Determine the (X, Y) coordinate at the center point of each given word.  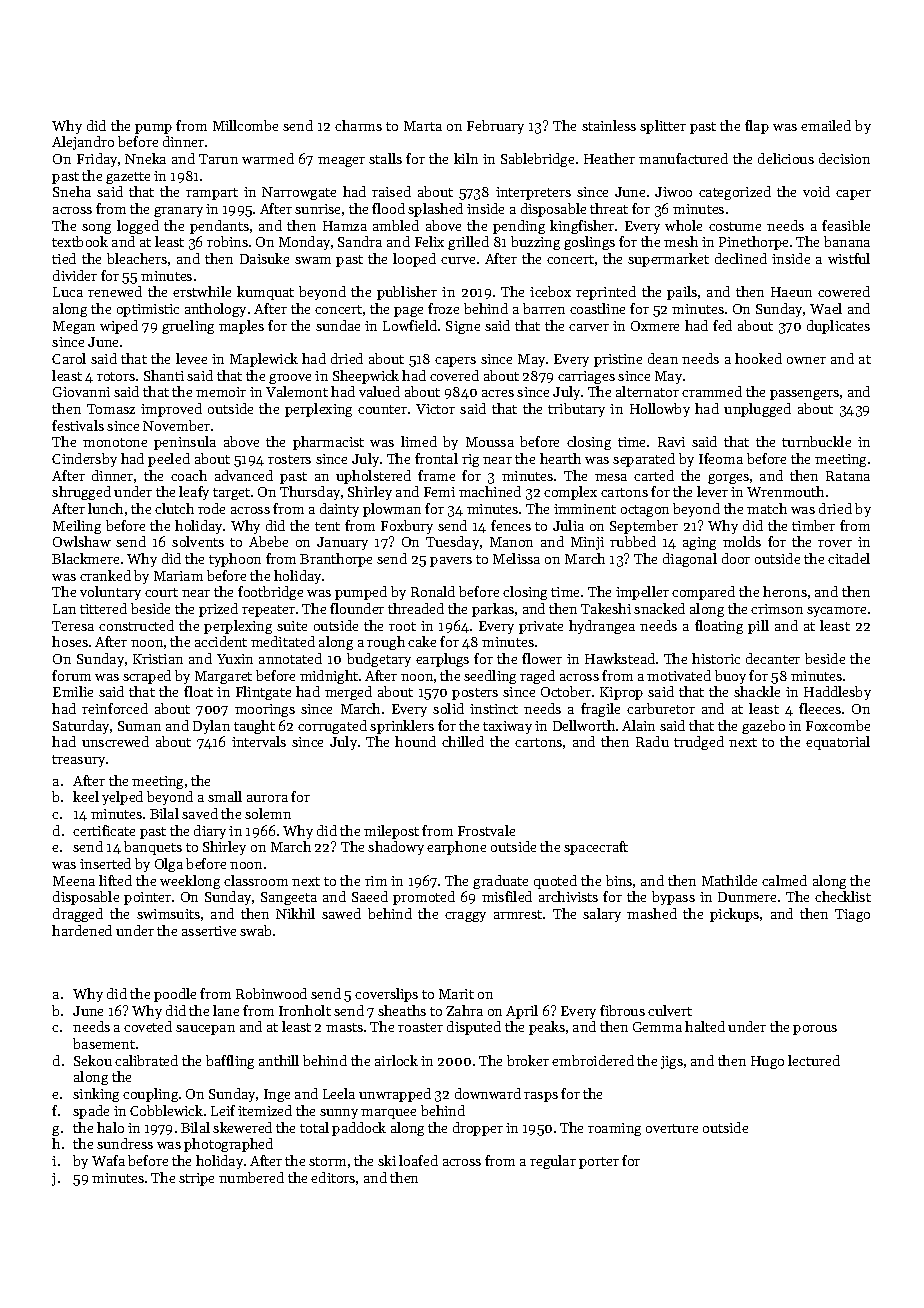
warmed (268, 158)
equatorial (838, 743)
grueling (188, 327)
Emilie (73, 691)
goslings (589, 243)
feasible (846, 225)
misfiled (507, 896)
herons (785, 591)
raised (391, 191)
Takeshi (606, 608)
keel (86, 796)
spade (91, 1112)
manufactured (683, 158)
